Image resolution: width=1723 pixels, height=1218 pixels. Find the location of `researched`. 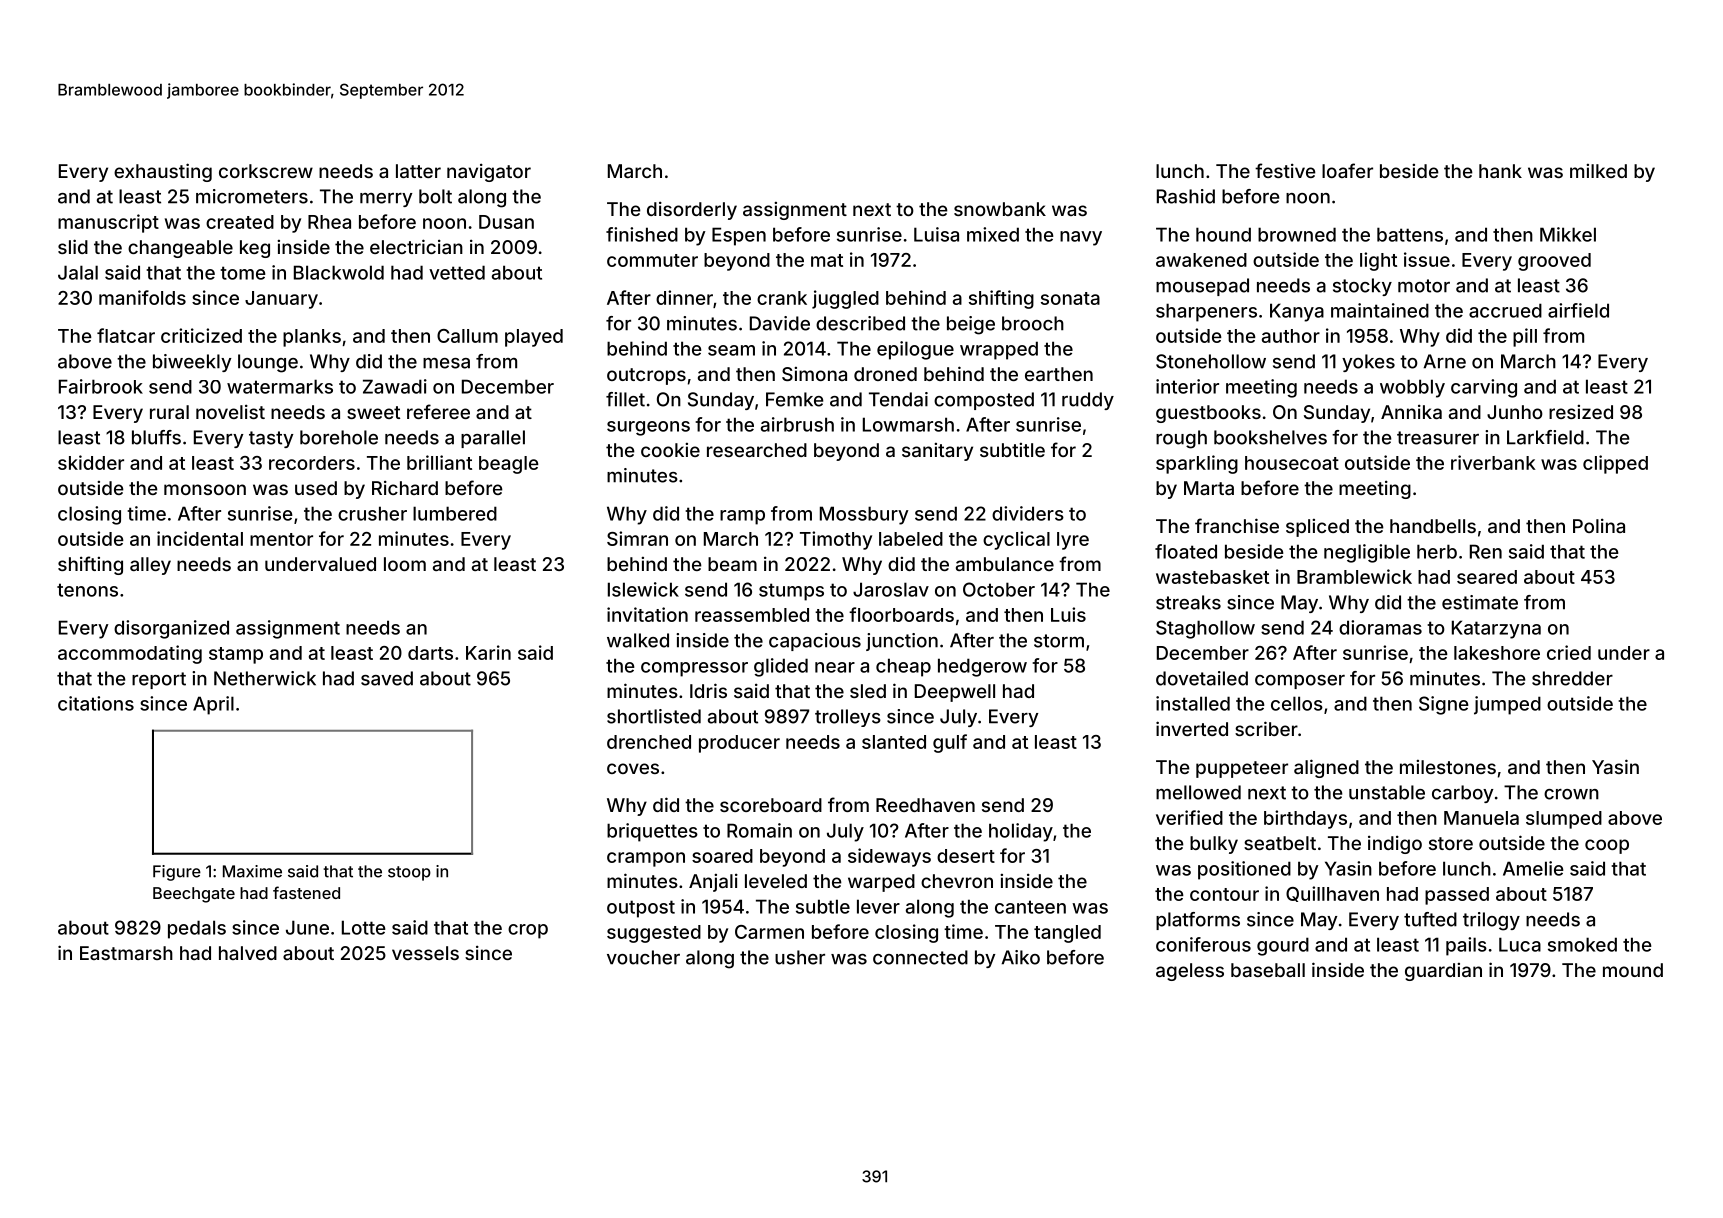

researched is located at coordinates (757, 450).
